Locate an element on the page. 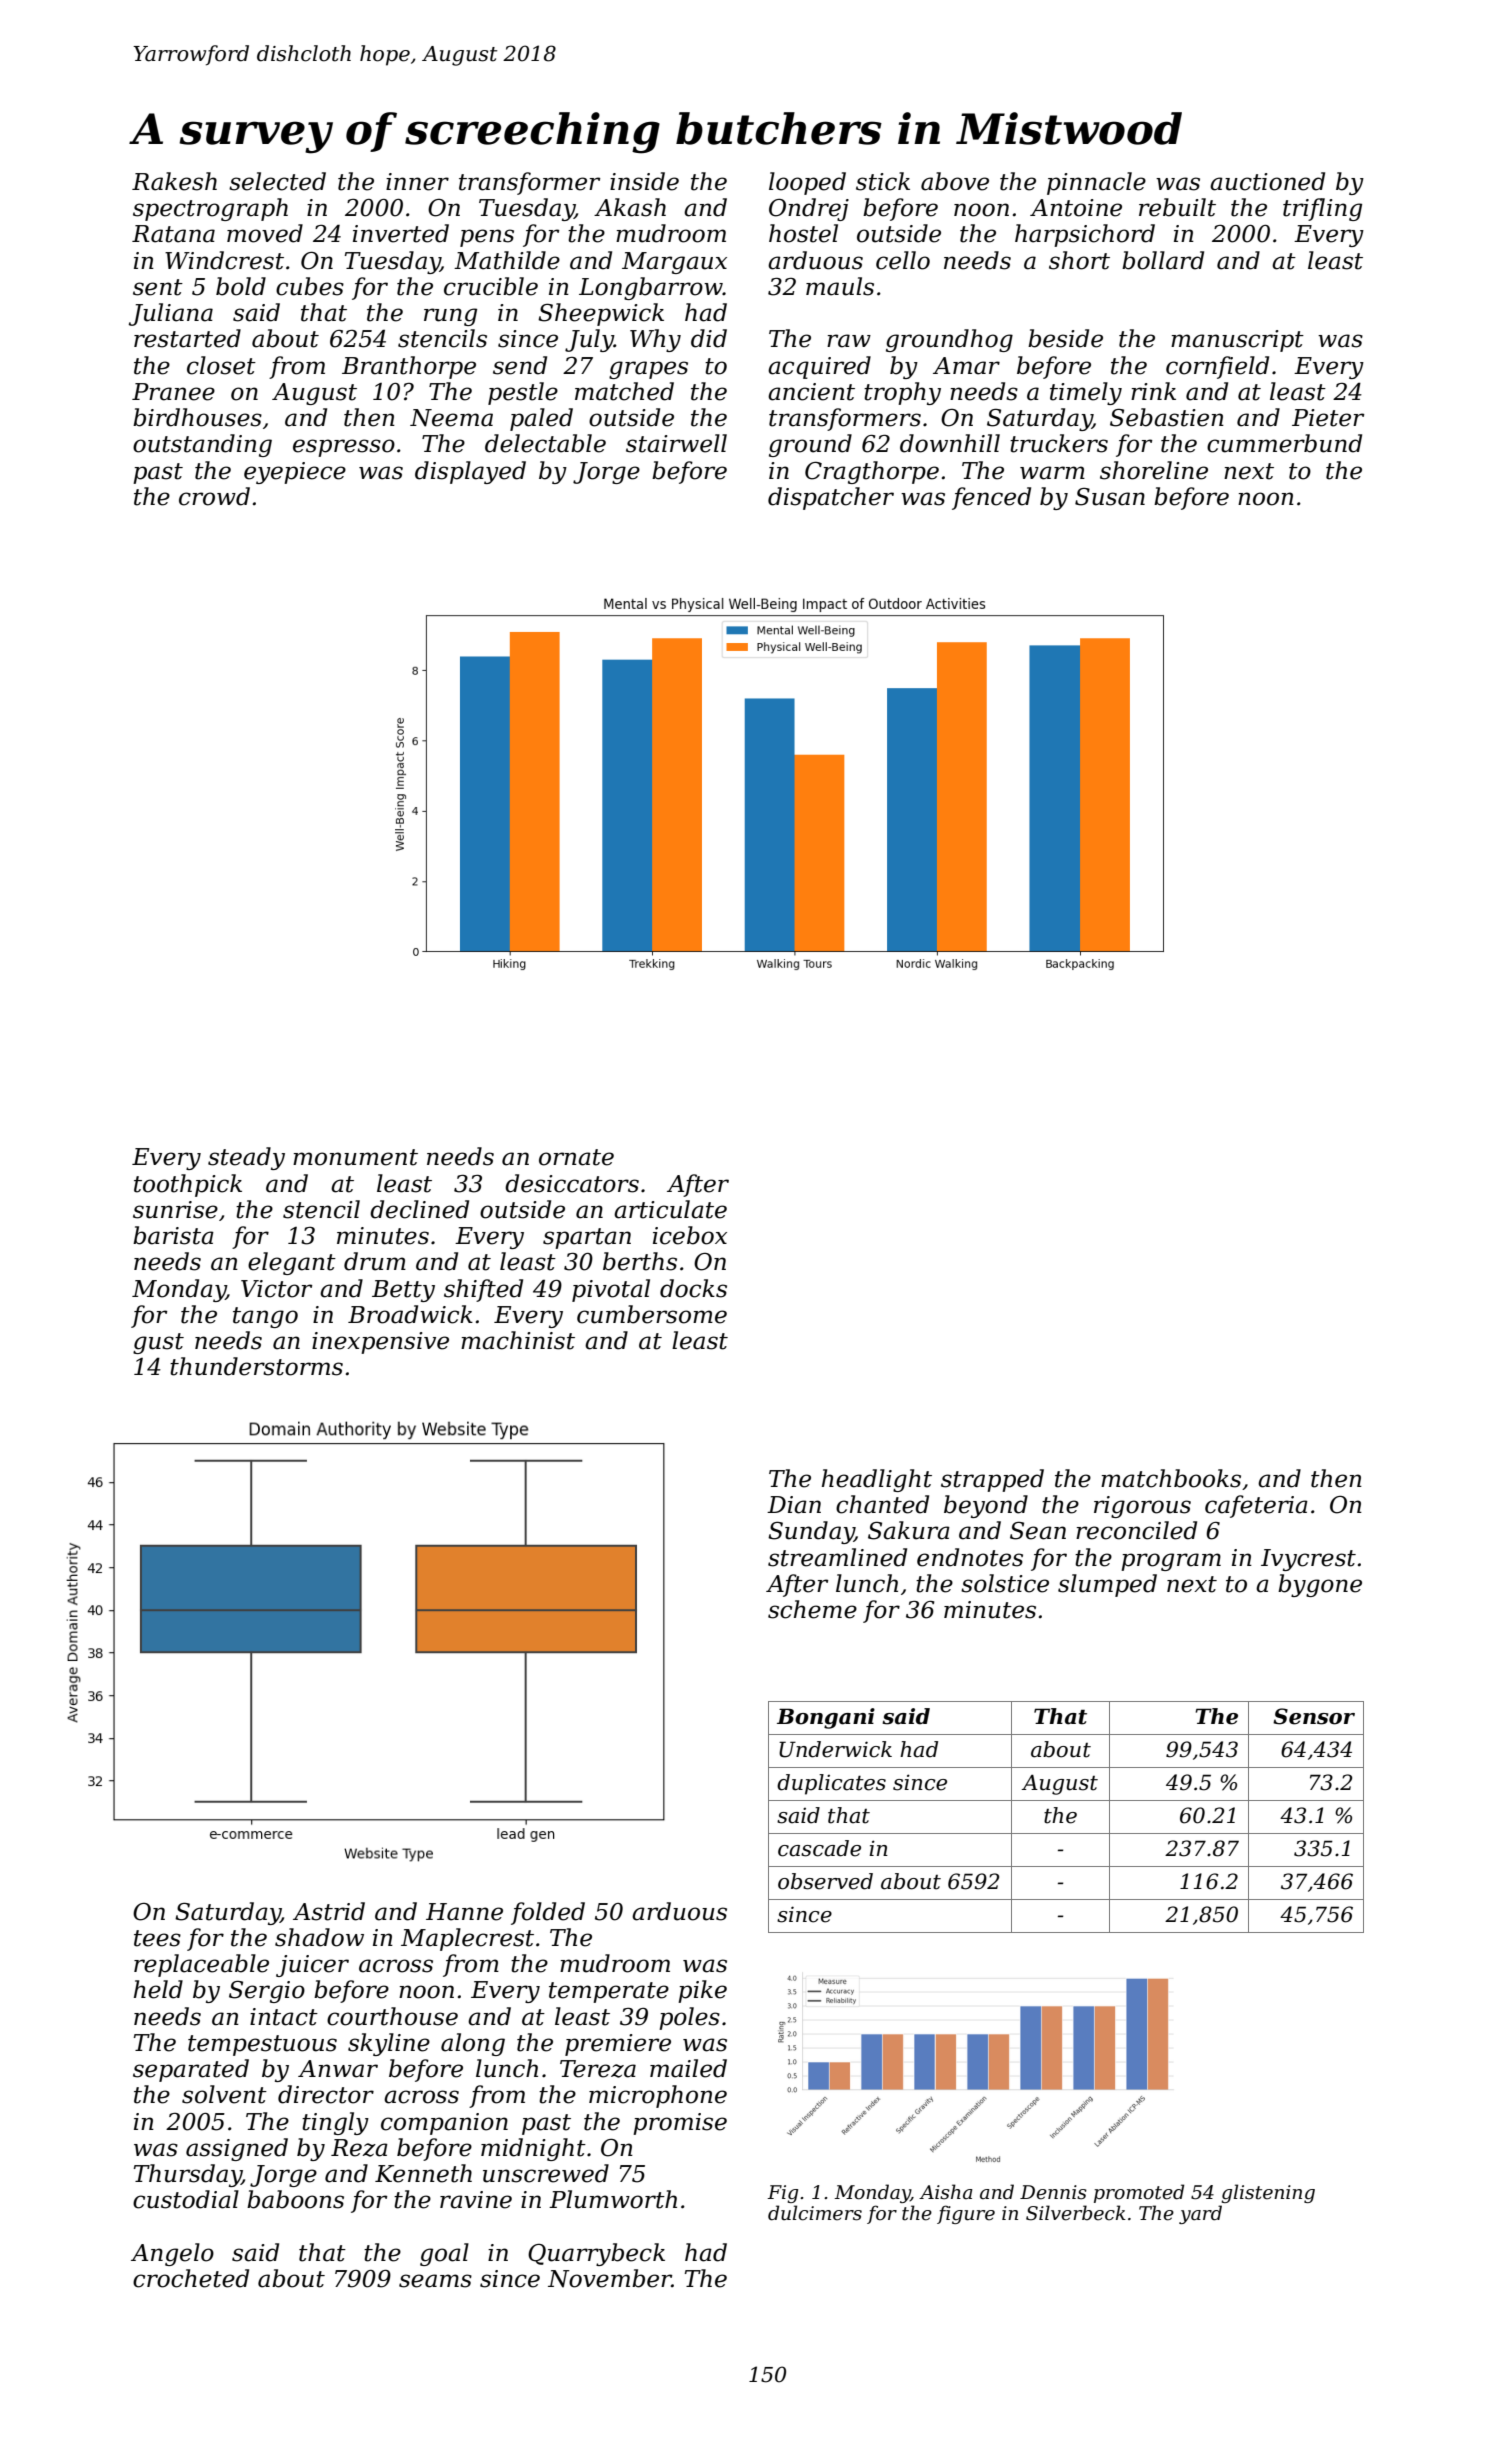 This image has height=2464, width=1496. matchbooks is located at coordinates (1171, 1478).
